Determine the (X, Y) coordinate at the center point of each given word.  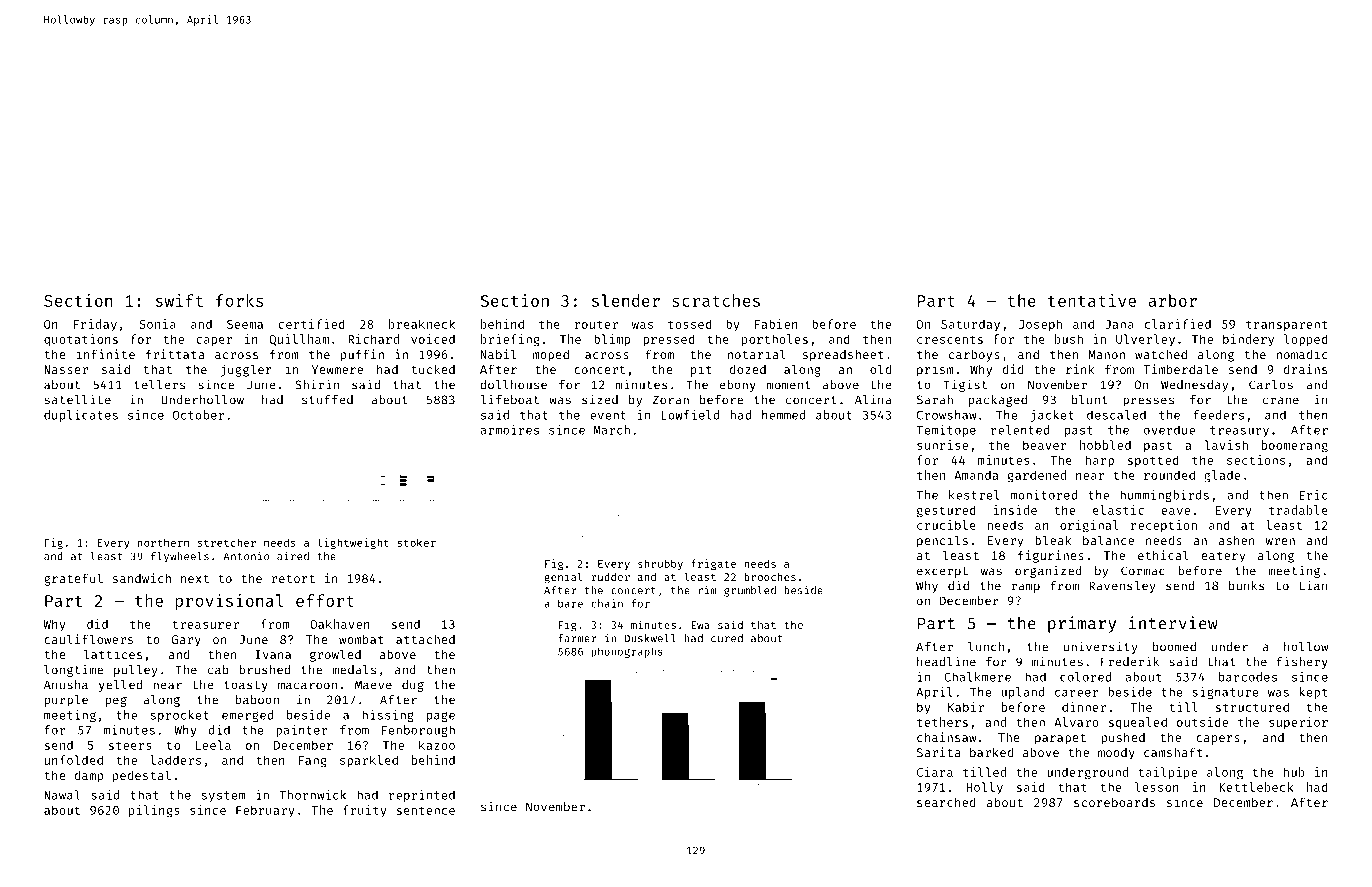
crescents (950, 339)
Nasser (66, 369)
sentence (426, 810)
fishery (1302, 662)
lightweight (353, 543)
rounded (1169, 475)
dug (413, 686)
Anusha (66, 685)
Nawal (62, 795)
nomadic (1302, 354)
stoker (416, 542)
